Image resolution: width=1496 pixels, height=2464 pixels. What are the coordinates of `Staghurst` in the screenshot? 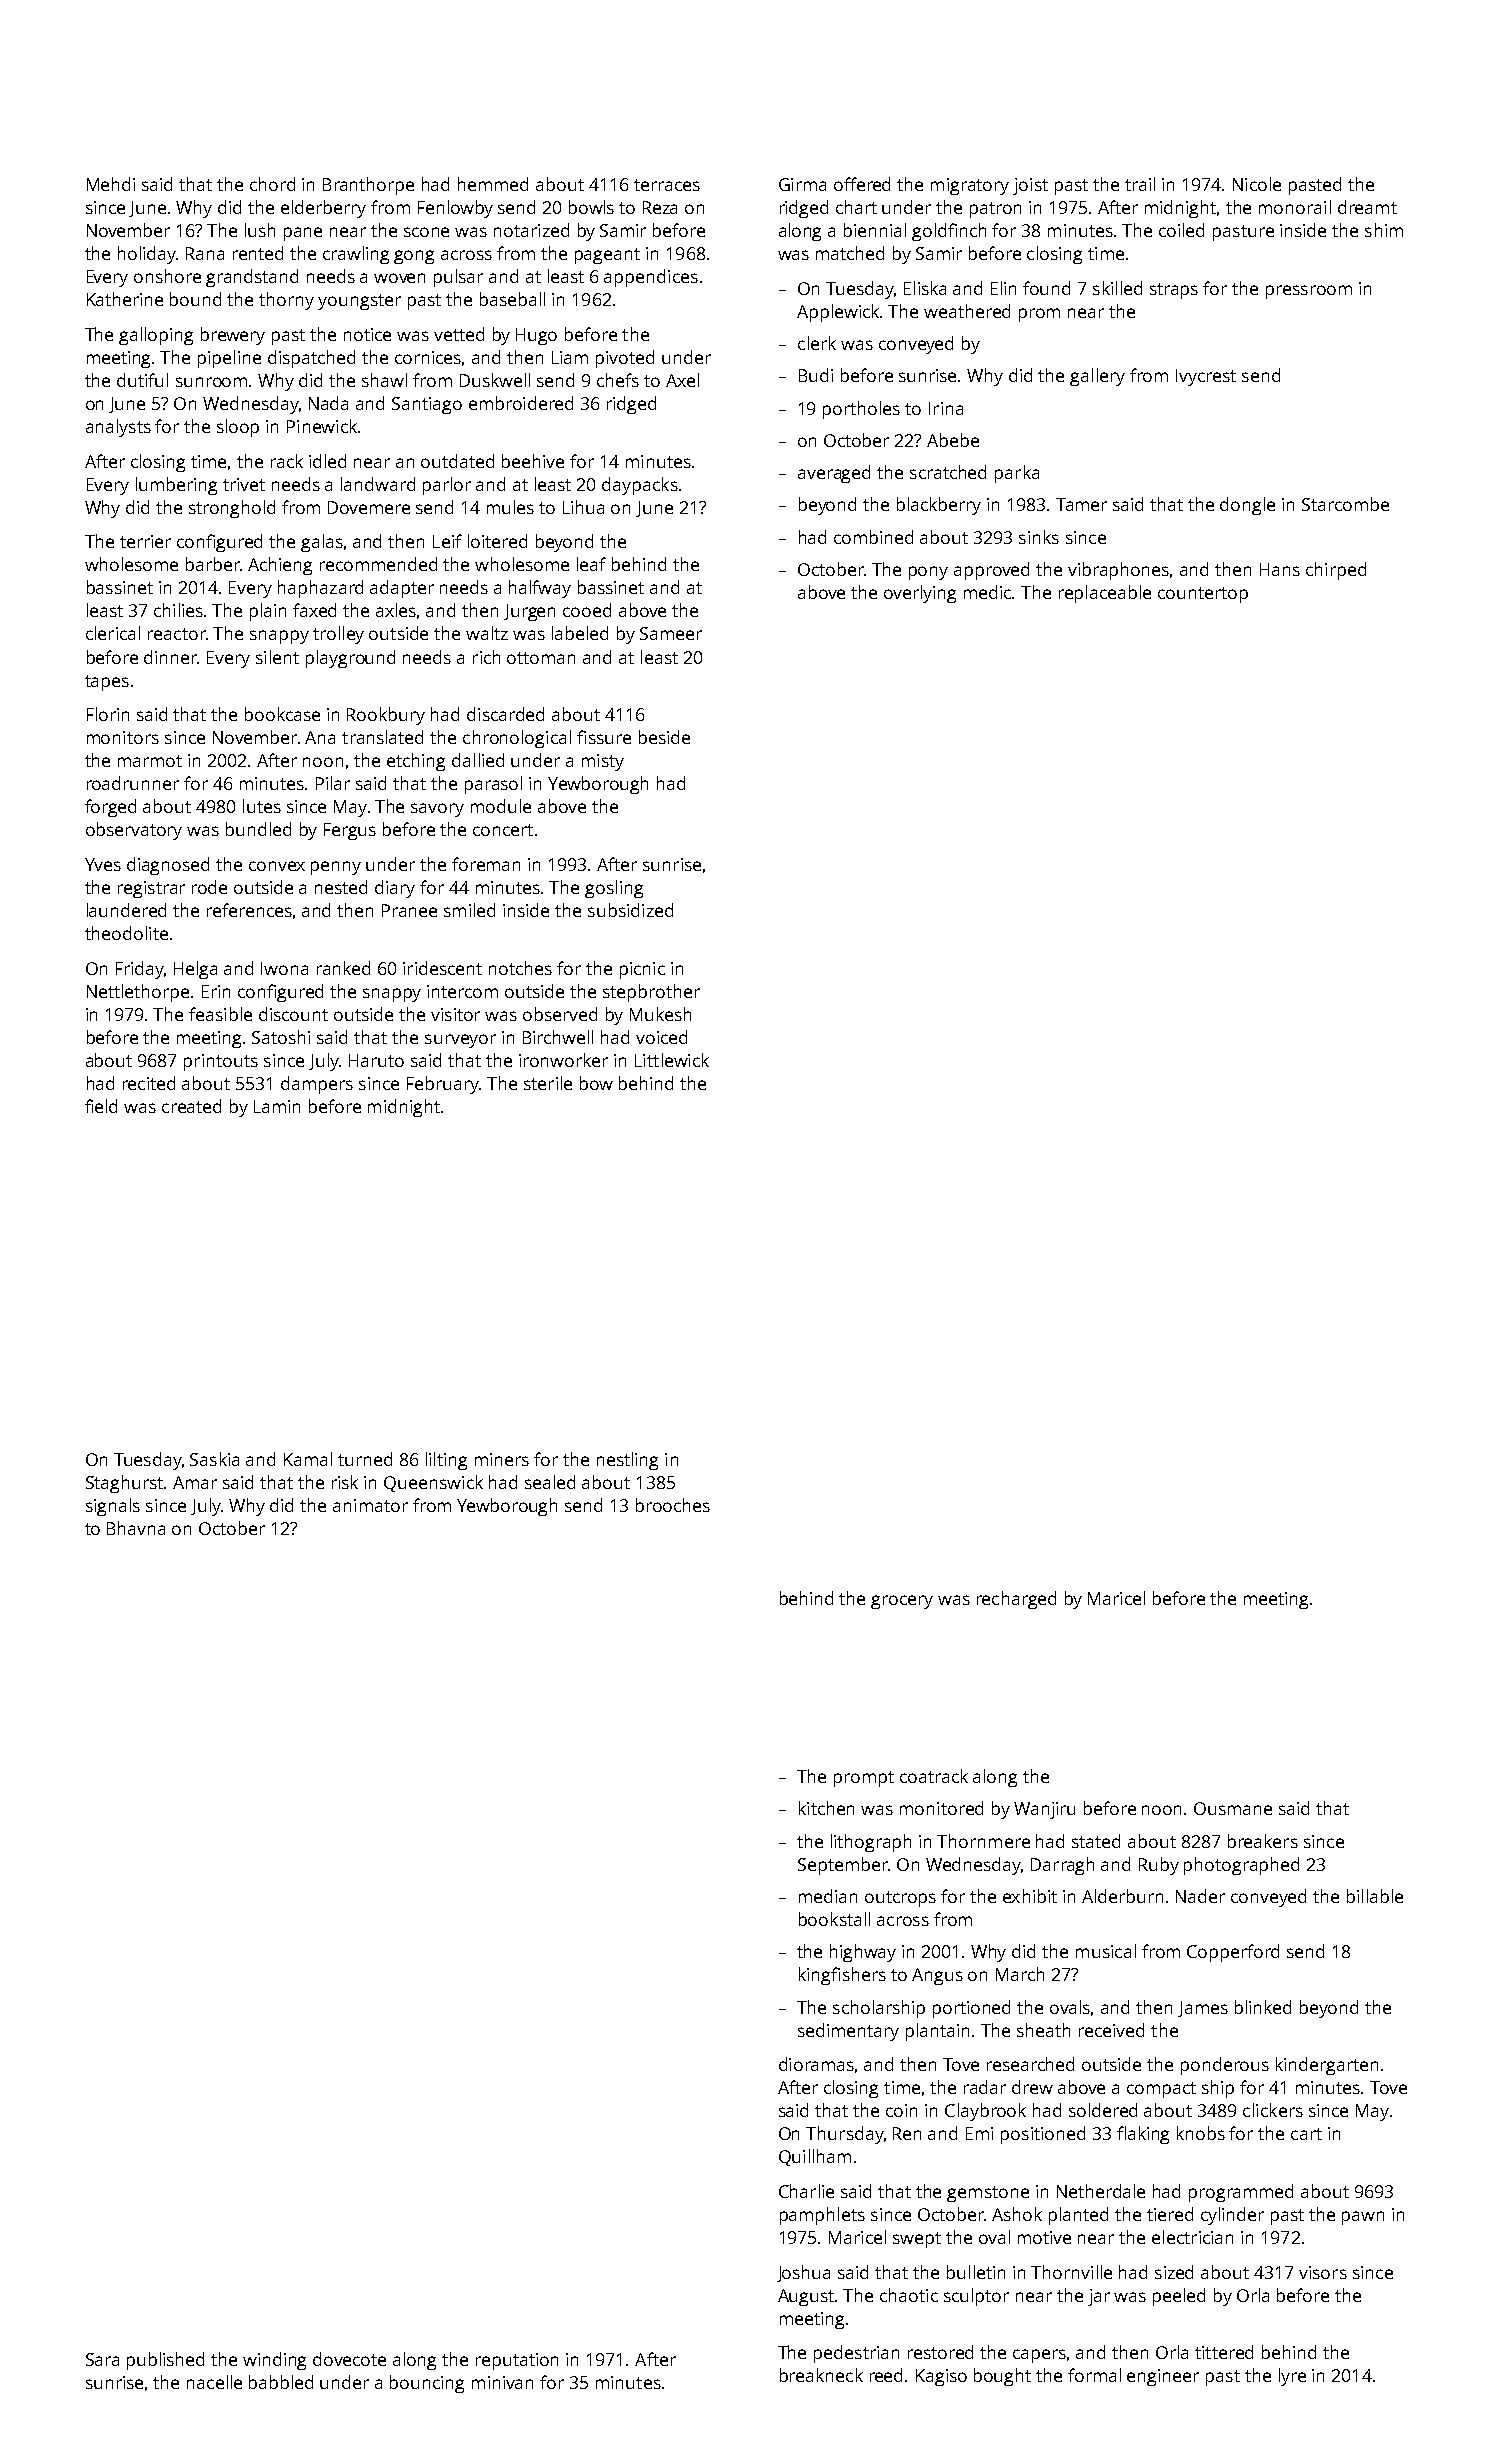 It's located at (124, 1484).
